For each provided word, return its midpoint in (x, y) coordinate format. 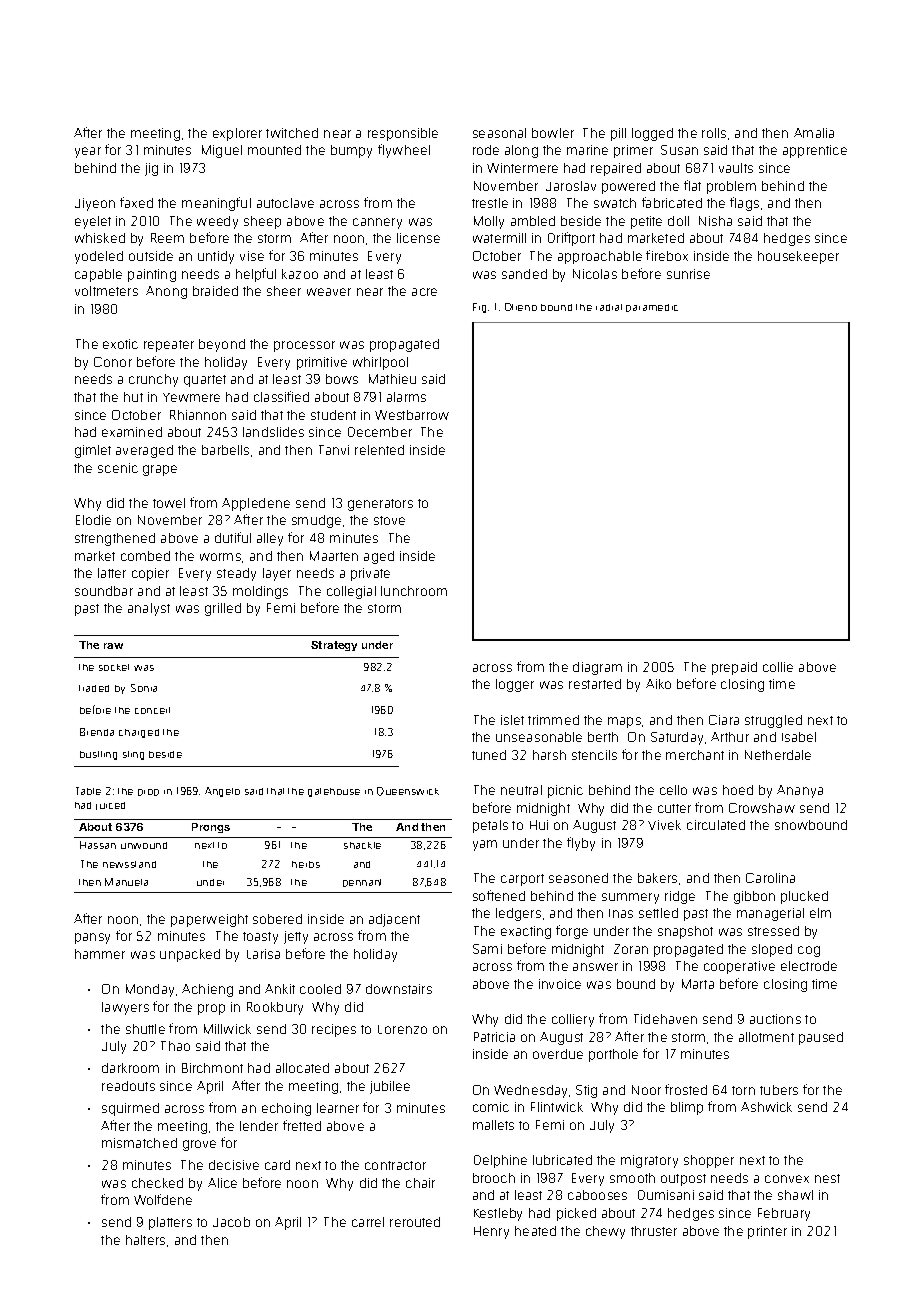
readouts (128, 1086)
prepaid (734, 668)
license (418, 238)
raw (113, 646)
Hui (539, 825)
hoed (738, 790)
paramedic (652, 308)
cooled (320, 989)
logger (515, 685)
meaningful (216, 204)
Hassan (98, 845)
